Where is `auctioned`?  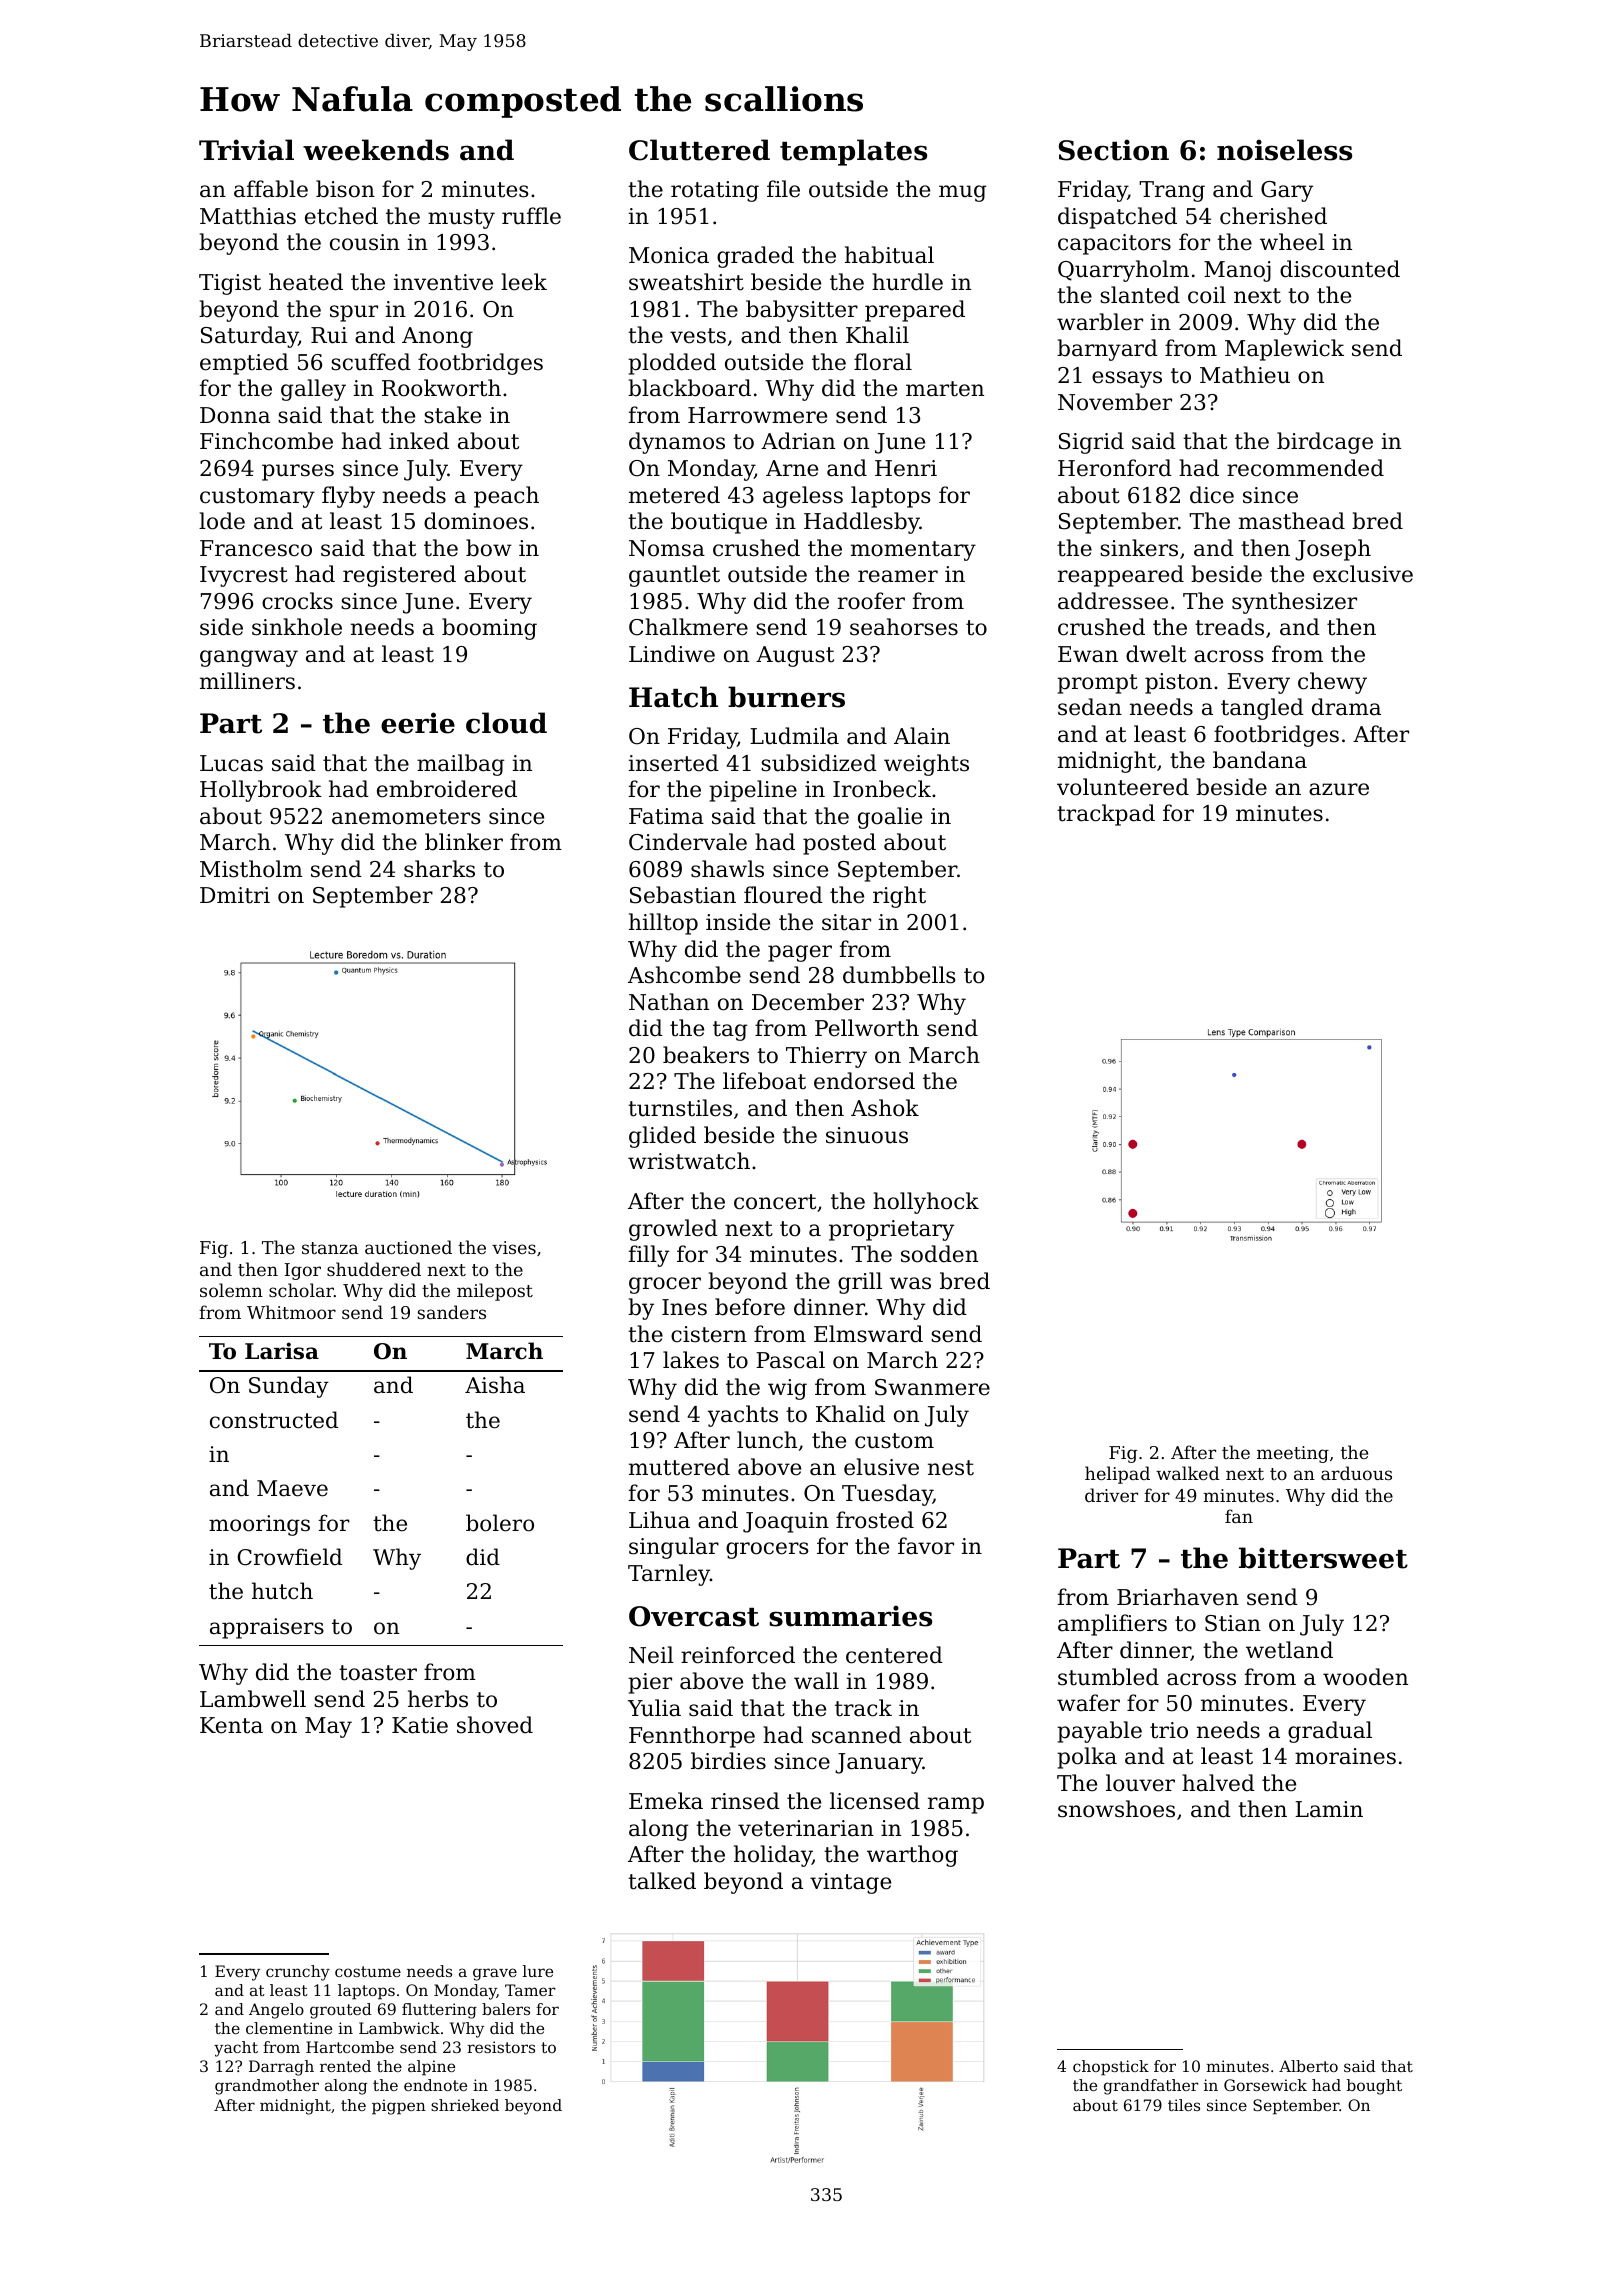 auctioned is located at coordinates (408, 1247).
